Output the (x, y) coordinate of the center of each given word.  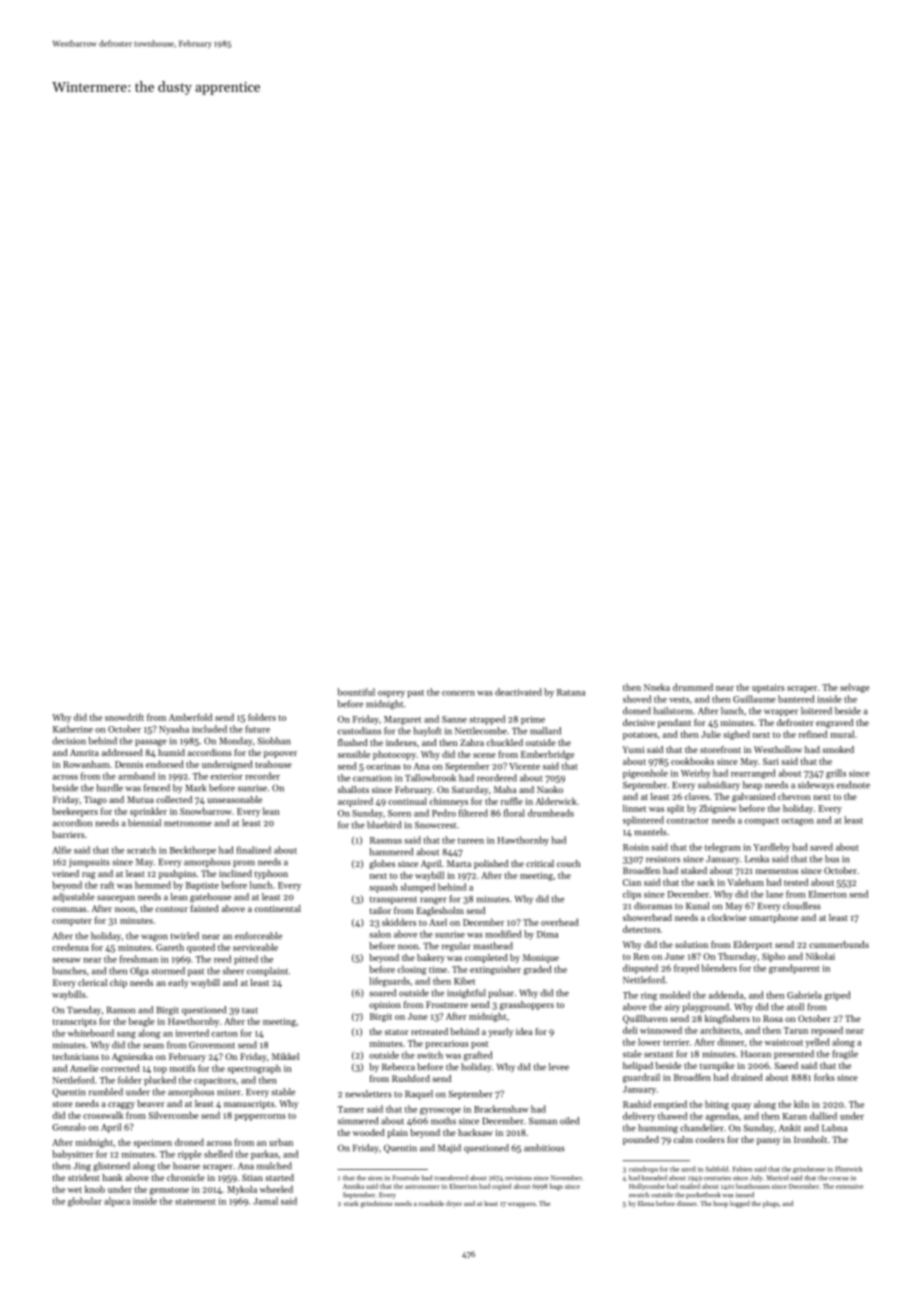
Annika (353, 1186)
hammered (391, 852)
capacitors (215, 1081)
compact (762, 822)
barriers (68, 834)
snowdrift (124, 717)
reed (222, 959)
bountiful (356, 692)
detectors (641, 929)
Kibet (464, 981)
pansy (769, 1141)
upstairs (768, 688)
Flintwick (848, 1169)
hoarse (186, 1166)
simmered (358, 1121)
